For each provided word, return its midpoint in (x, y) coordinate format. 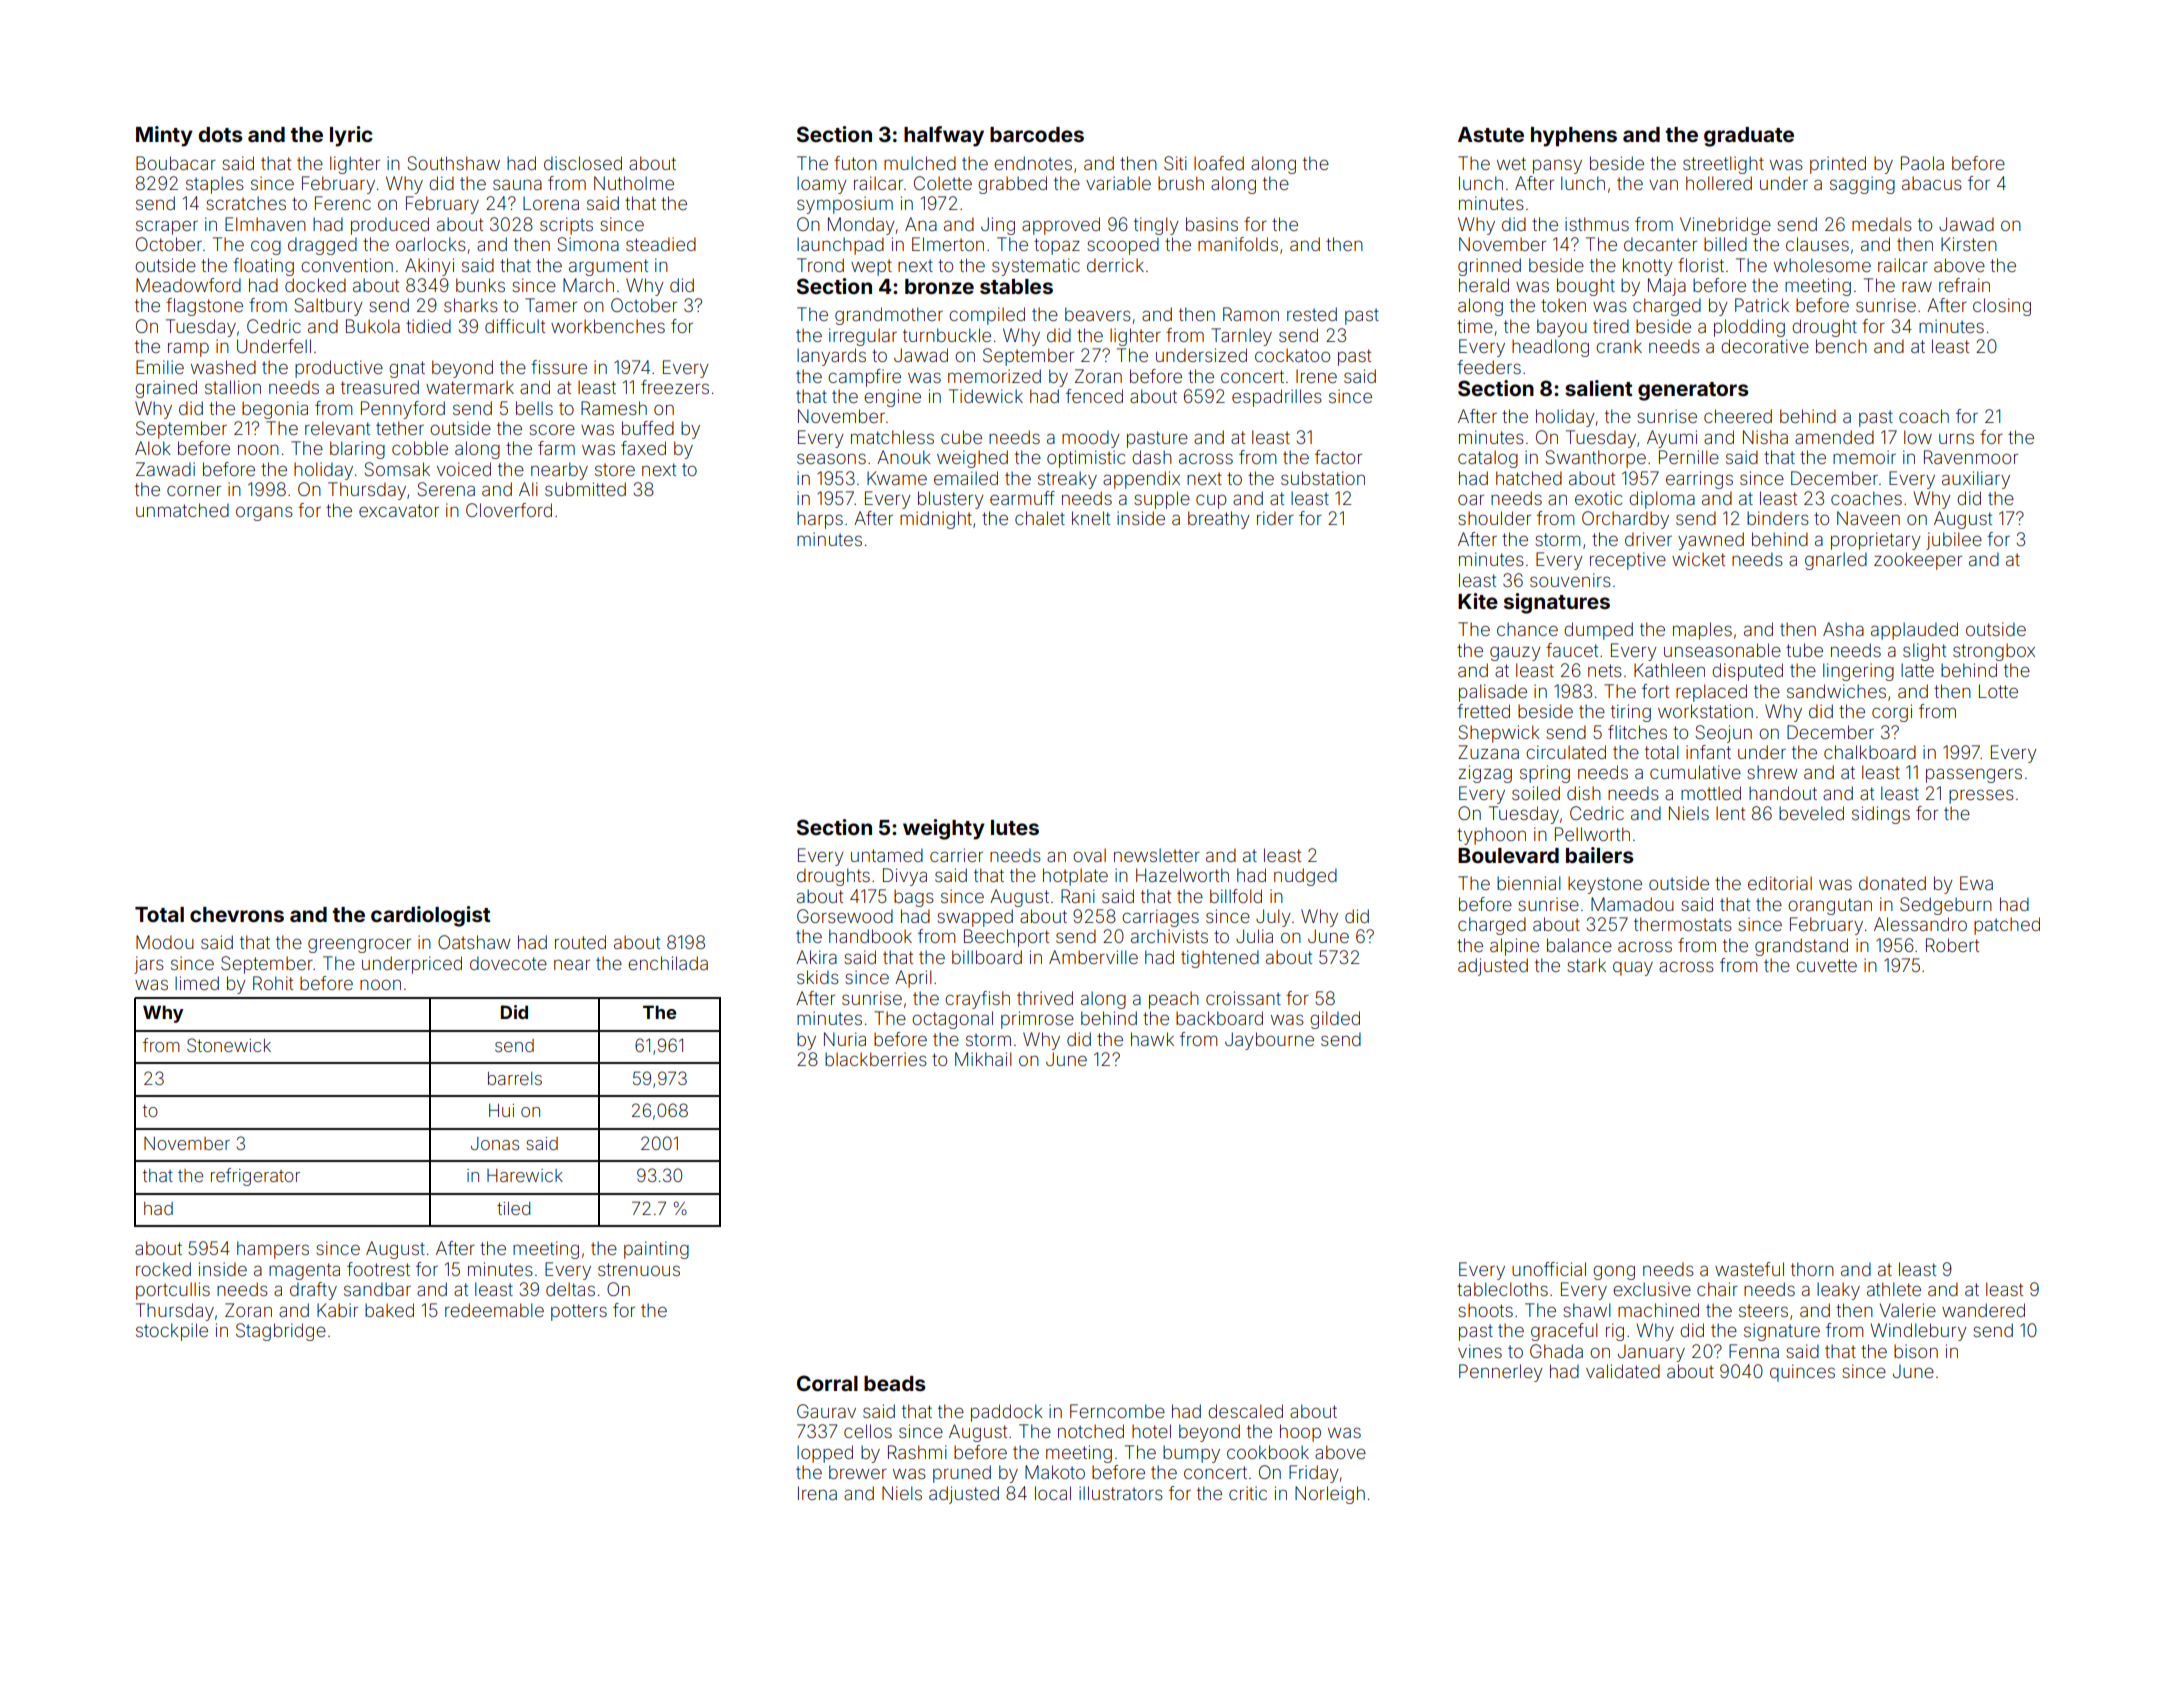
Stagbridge (281, 1332)
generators (1693, 391)
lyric (351, 136)
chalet (1040, 518)
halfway (944, 136)
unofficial (1549, 1269)
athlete (1894, 1289)
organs (264, 514)
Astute (1491, 134)
